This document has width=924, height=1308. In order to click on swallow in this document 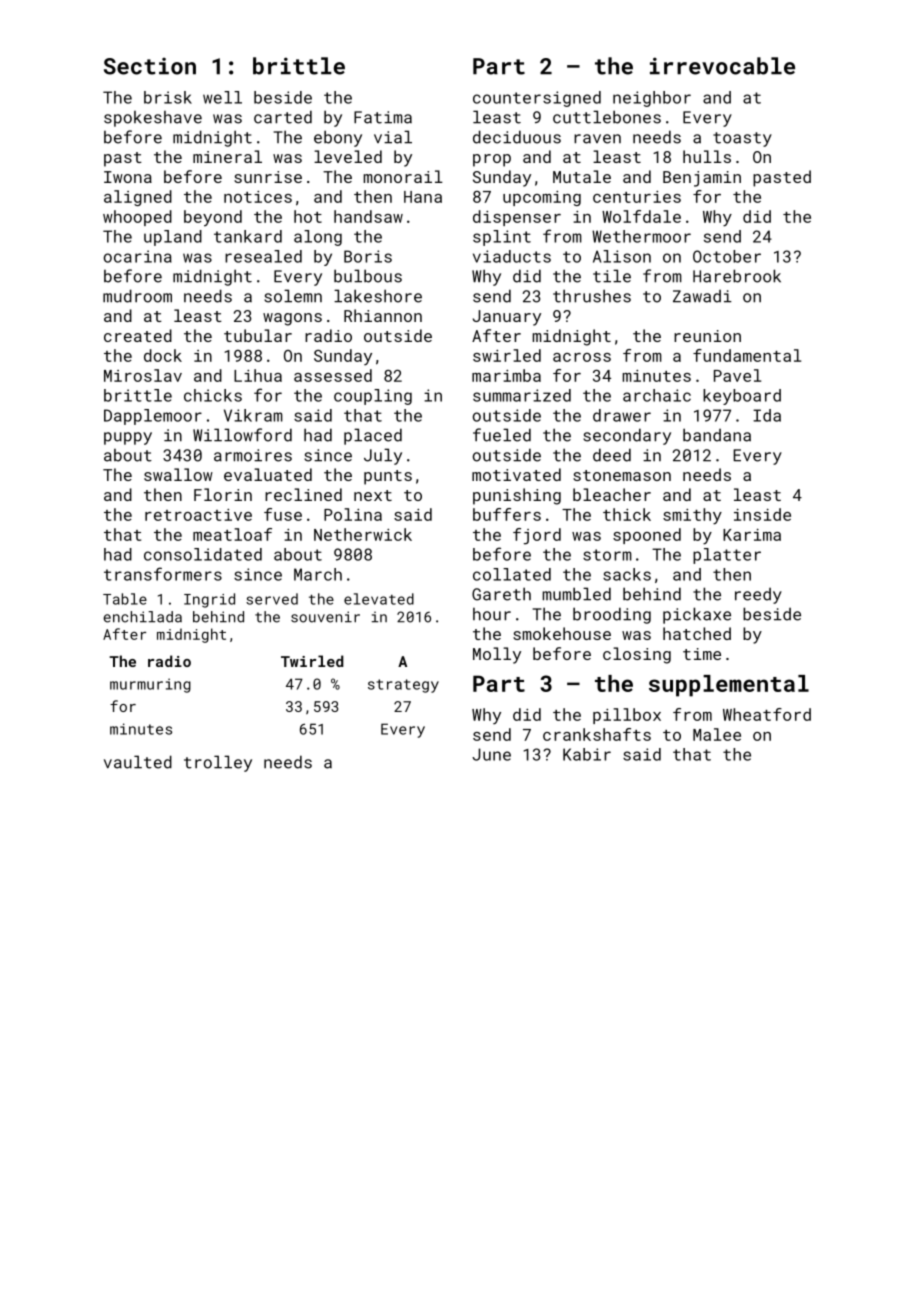, I will do `click(178, 474)`.
